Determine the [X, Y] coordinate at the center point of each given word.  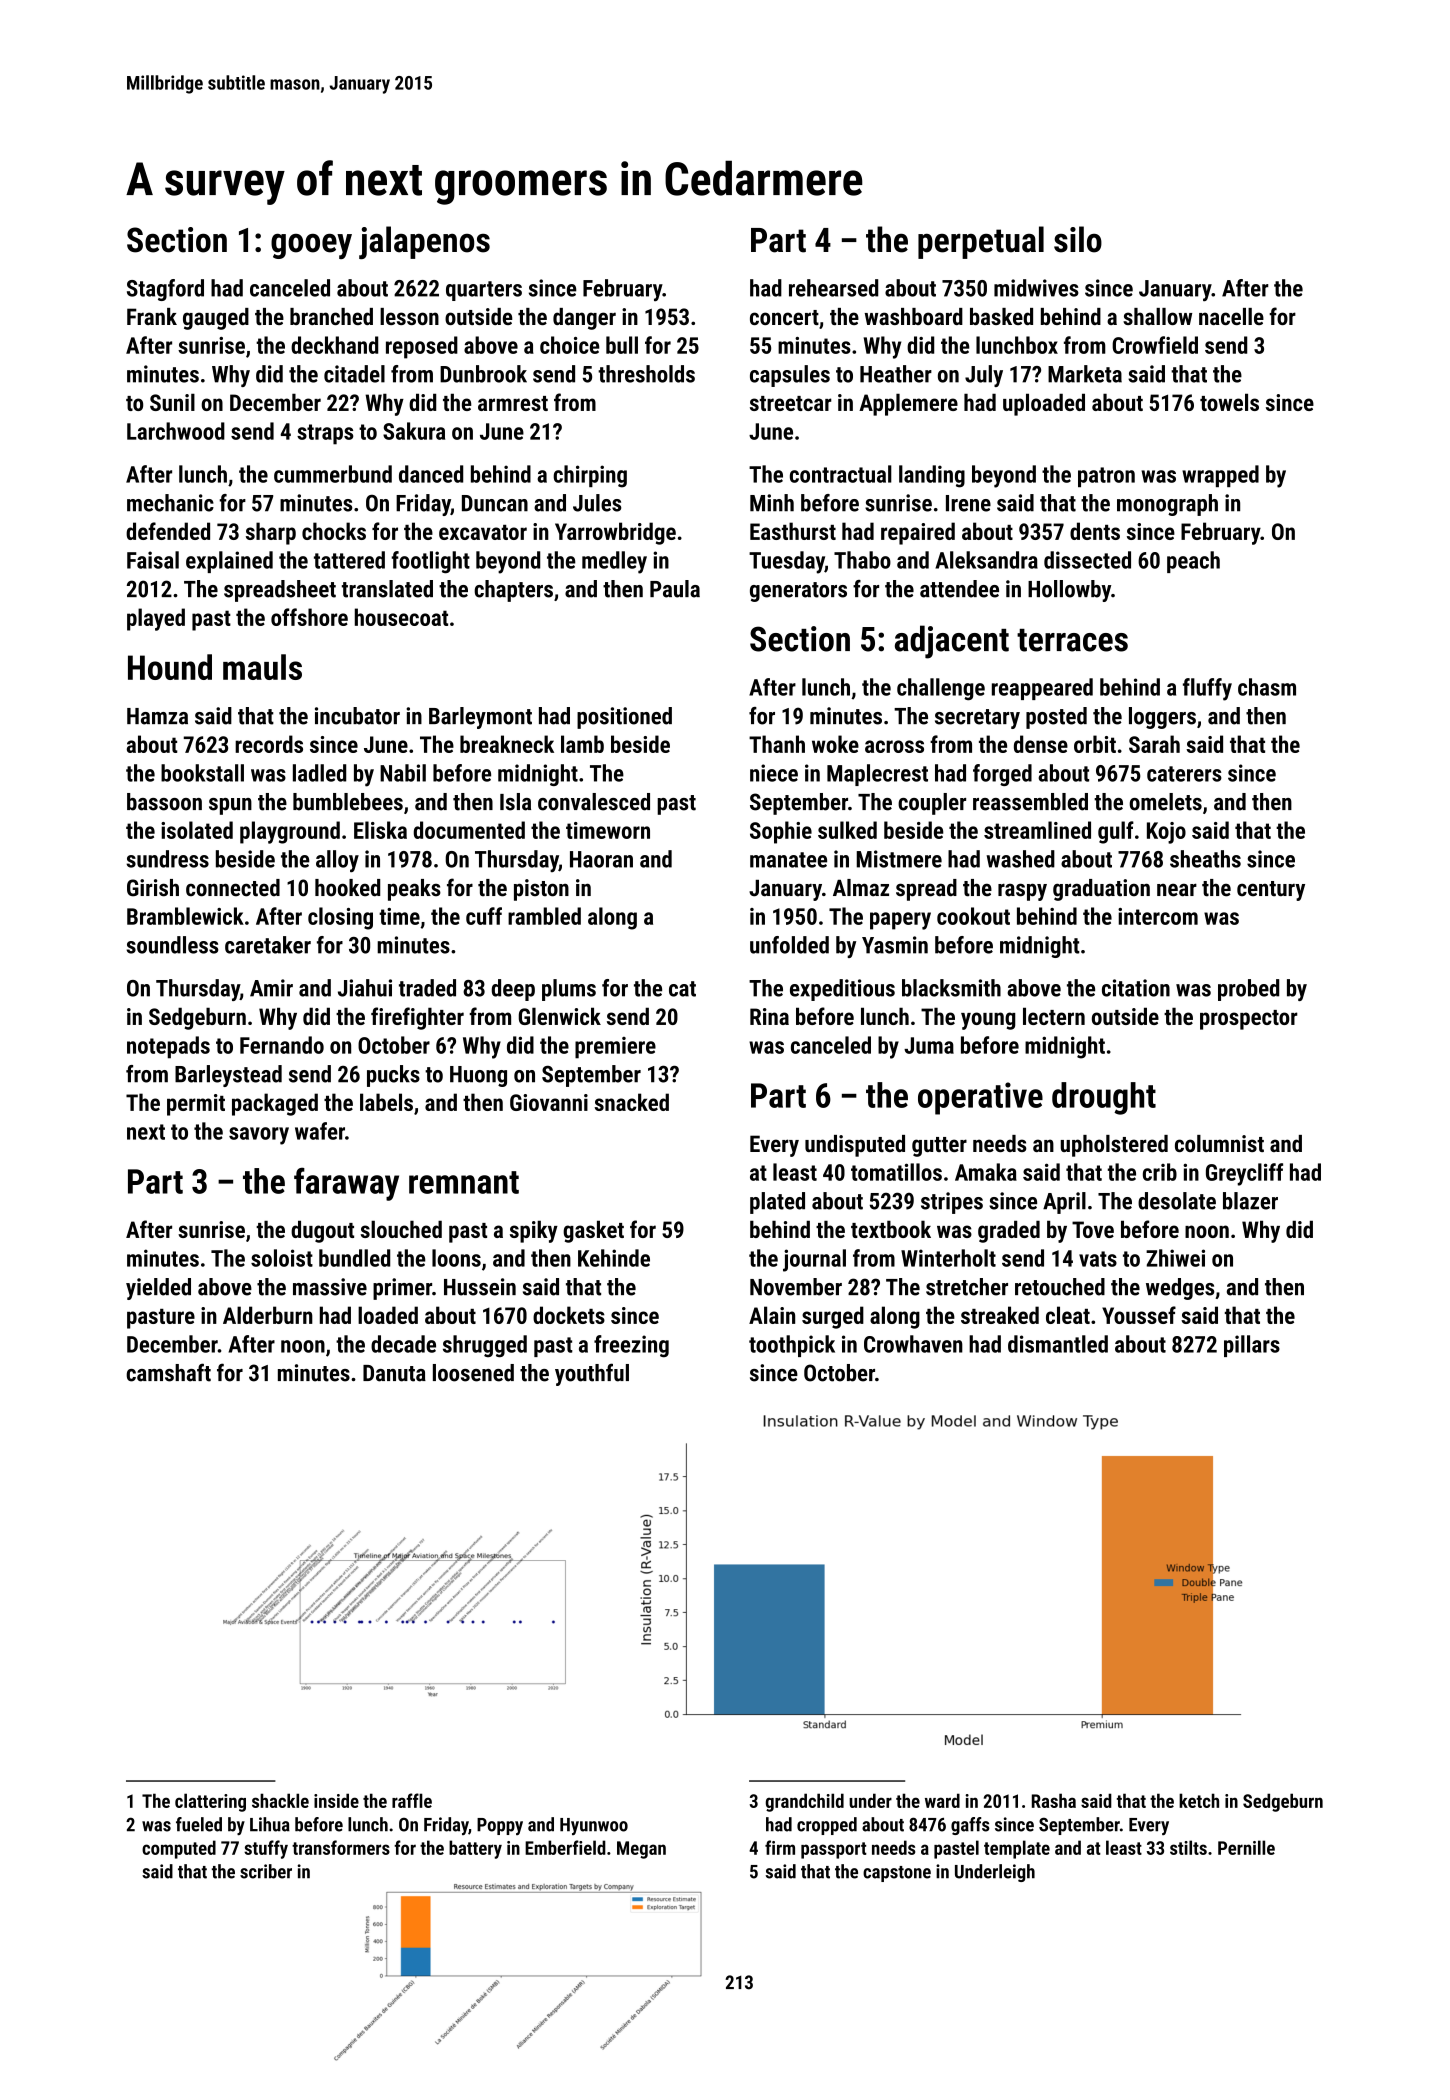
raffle [412, 1800]
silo [1078, 239]
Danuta [394, 1373]
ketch [1199, 1800]
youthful [592, 1374]
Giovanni [549, 1102]
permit [196, 1105]
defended [168, 531]
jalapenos [424, 242]
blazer [1250, 1201]
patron [1106, 477]
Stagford [165, 290]
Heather [896, 374]
